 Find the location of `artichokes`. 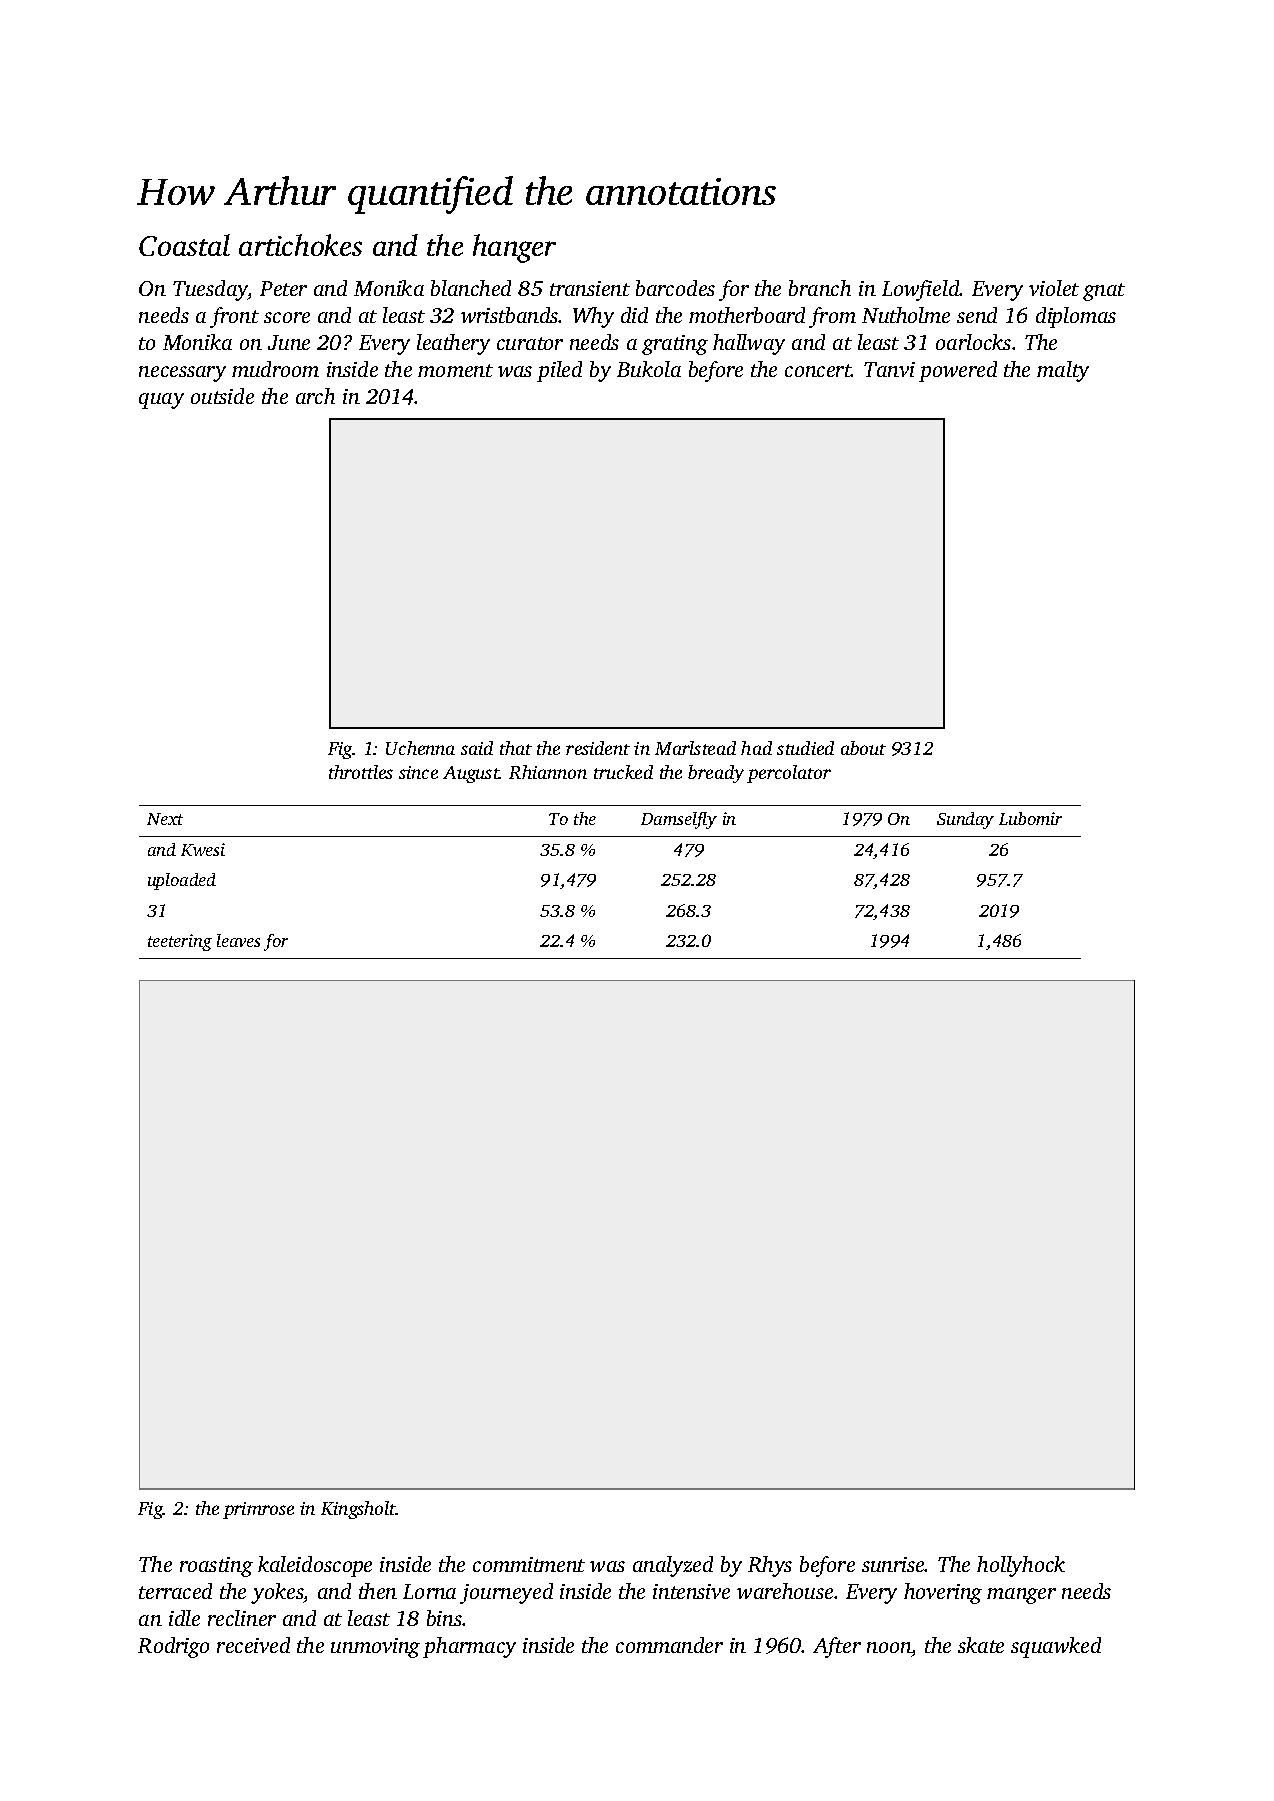

artichokes is located at coordinates (300, 245).
